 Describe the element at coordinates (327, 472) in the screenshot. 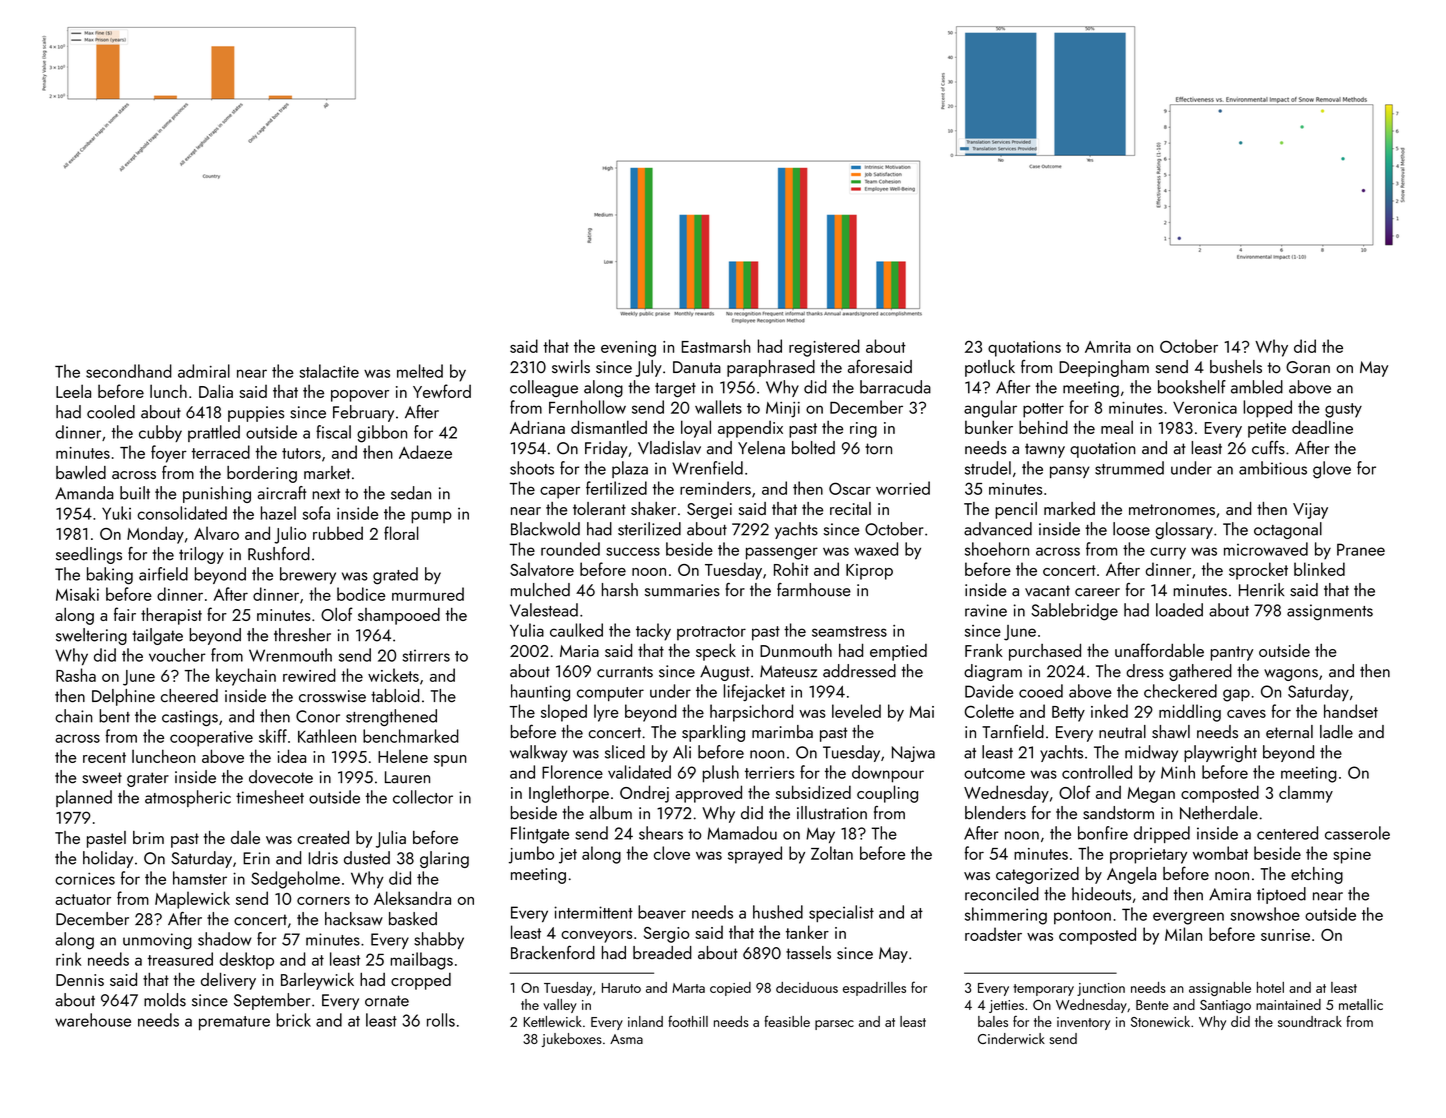

I see `market` at that location.
